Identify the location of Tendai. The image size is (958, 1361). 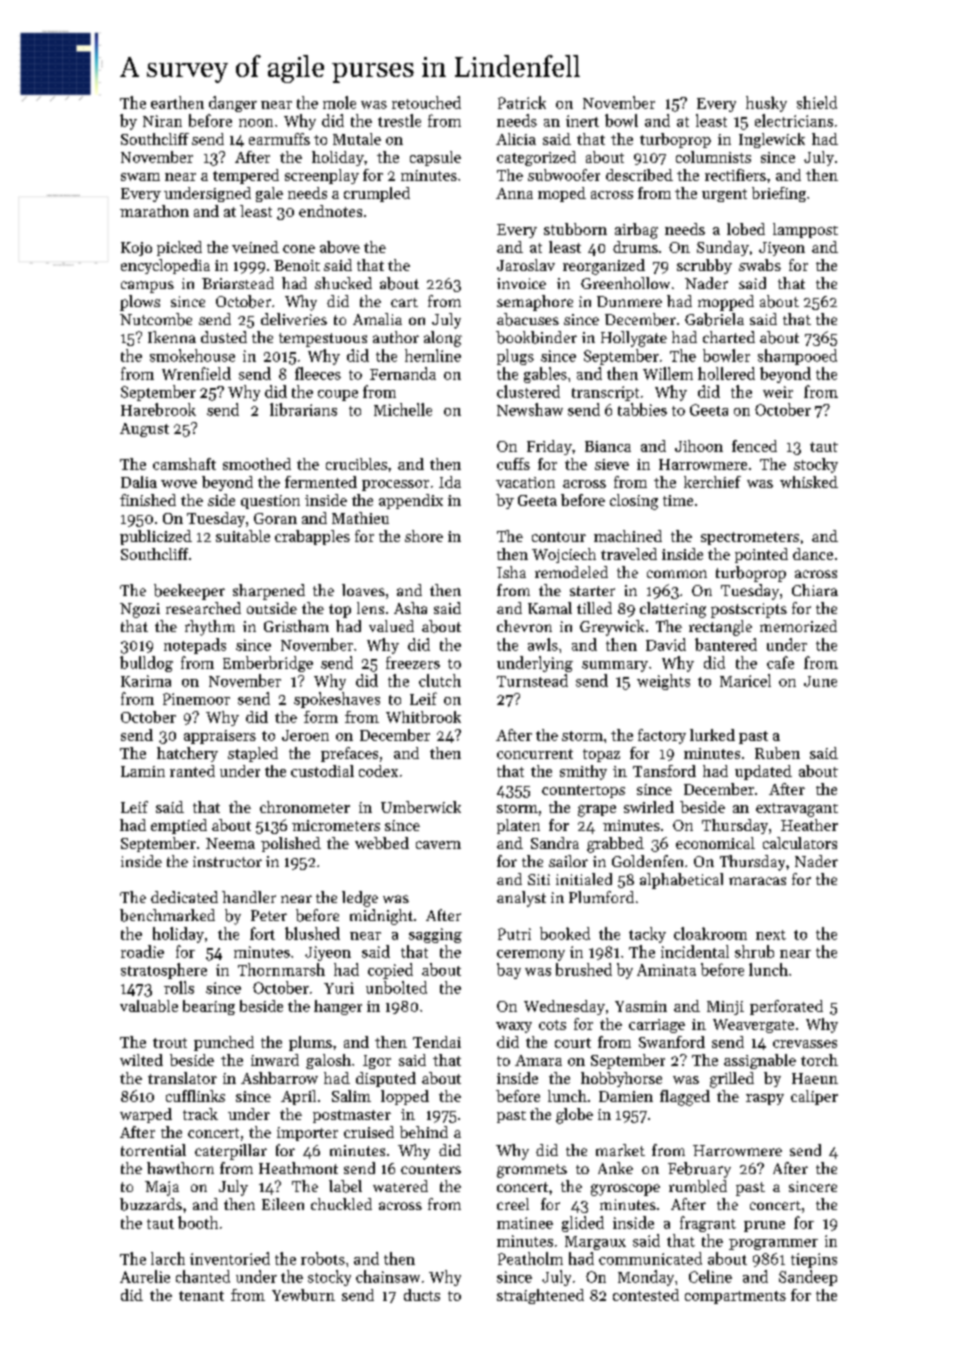
(437, 1042).
